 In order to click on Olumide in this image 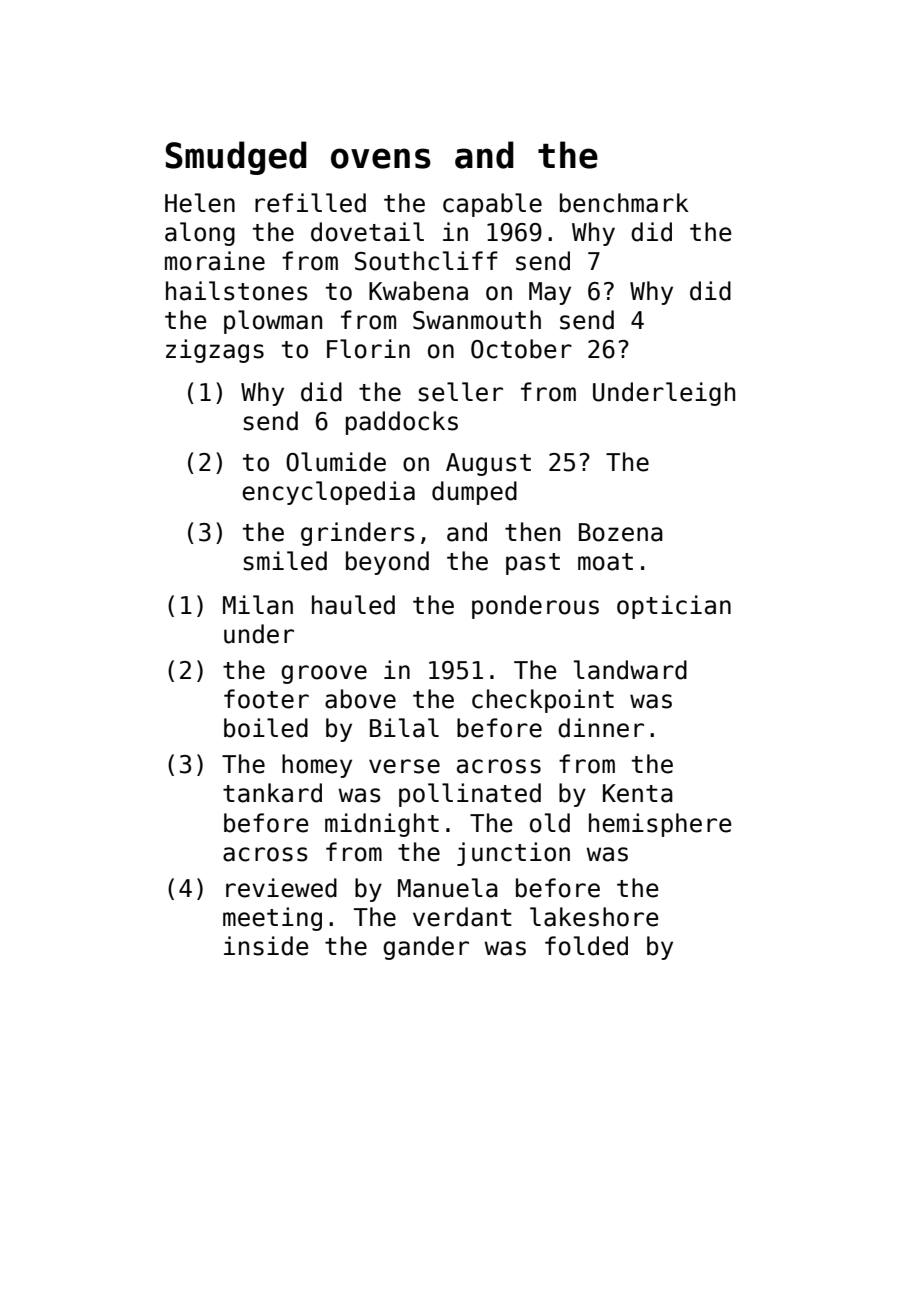, I will do `click(336, 462)`.
